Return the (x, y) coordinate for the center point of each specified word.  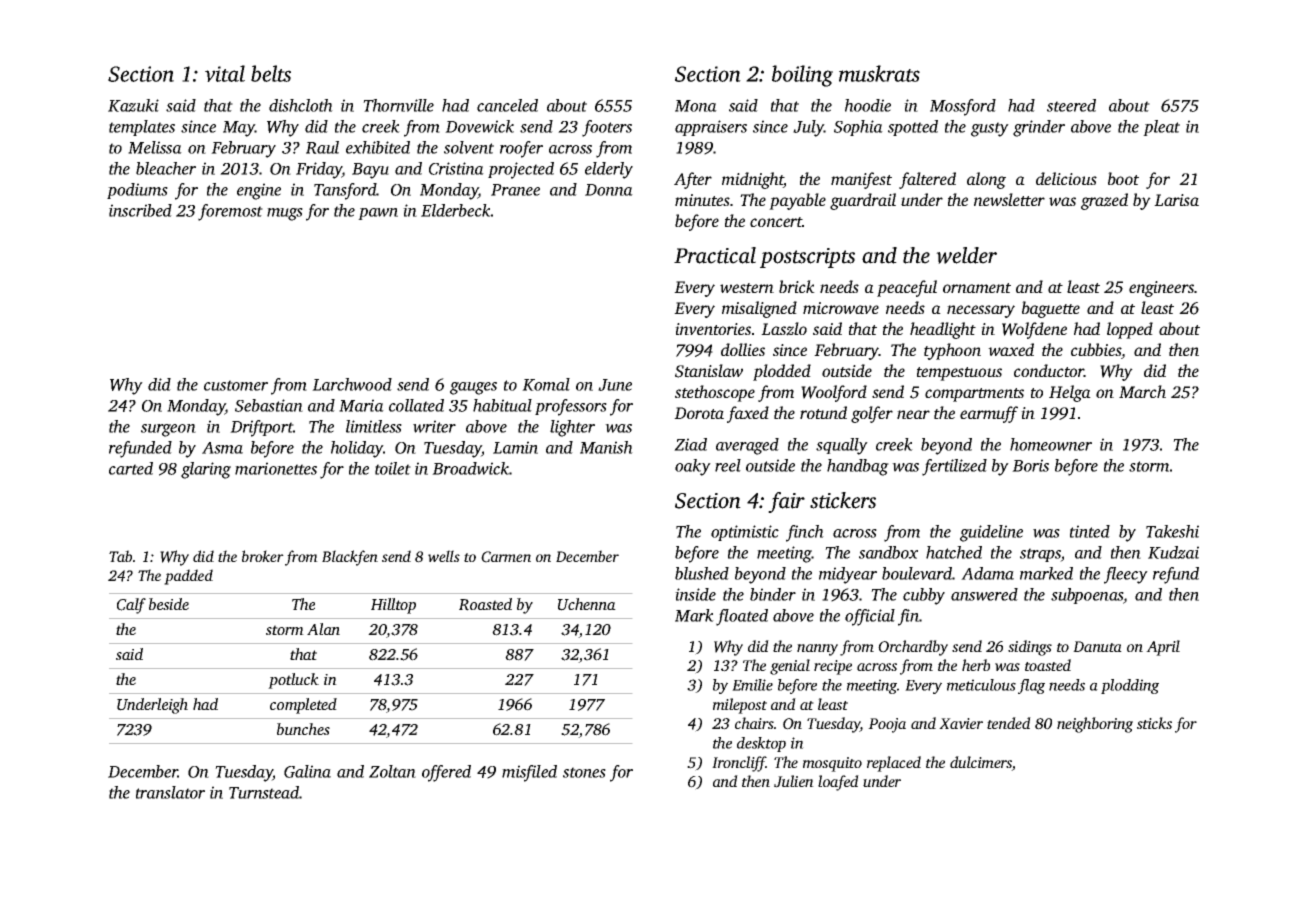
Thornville (398, 105)
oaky (693, 467)
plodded (782, 372)
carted (131, 468)
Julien (794, 781)
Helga (1070, 393)
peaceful (907, 288)
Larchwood (352, 384)
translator (170, 792)
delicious (1066, 178)
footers (607, 128)
